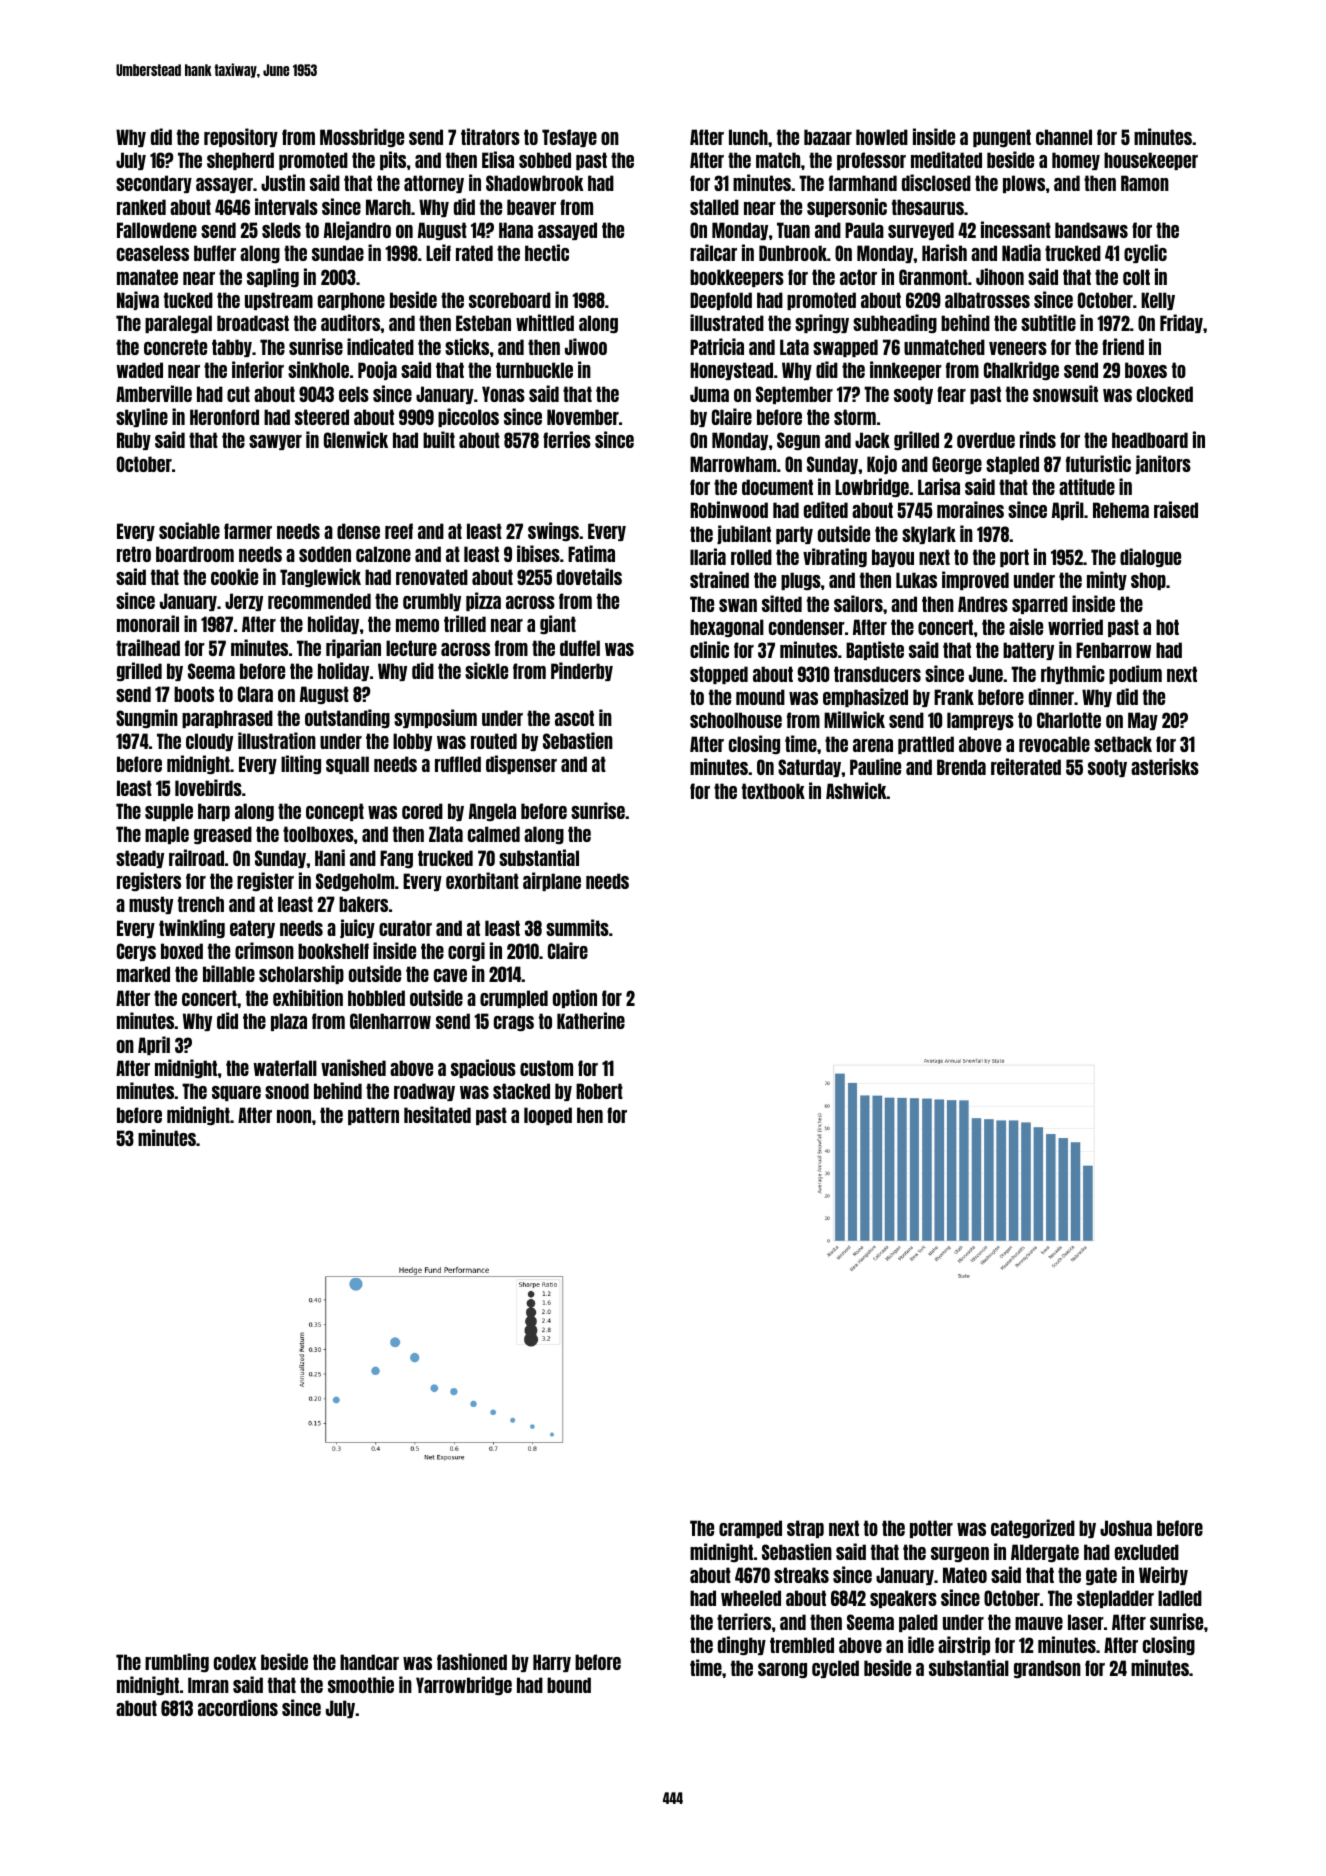 The width and height of the screenshot is (1326, 1876). What do you see at coordinates (569, 1685) in the screenshot?
I see `bound` at bounding box center [569, 1685].
